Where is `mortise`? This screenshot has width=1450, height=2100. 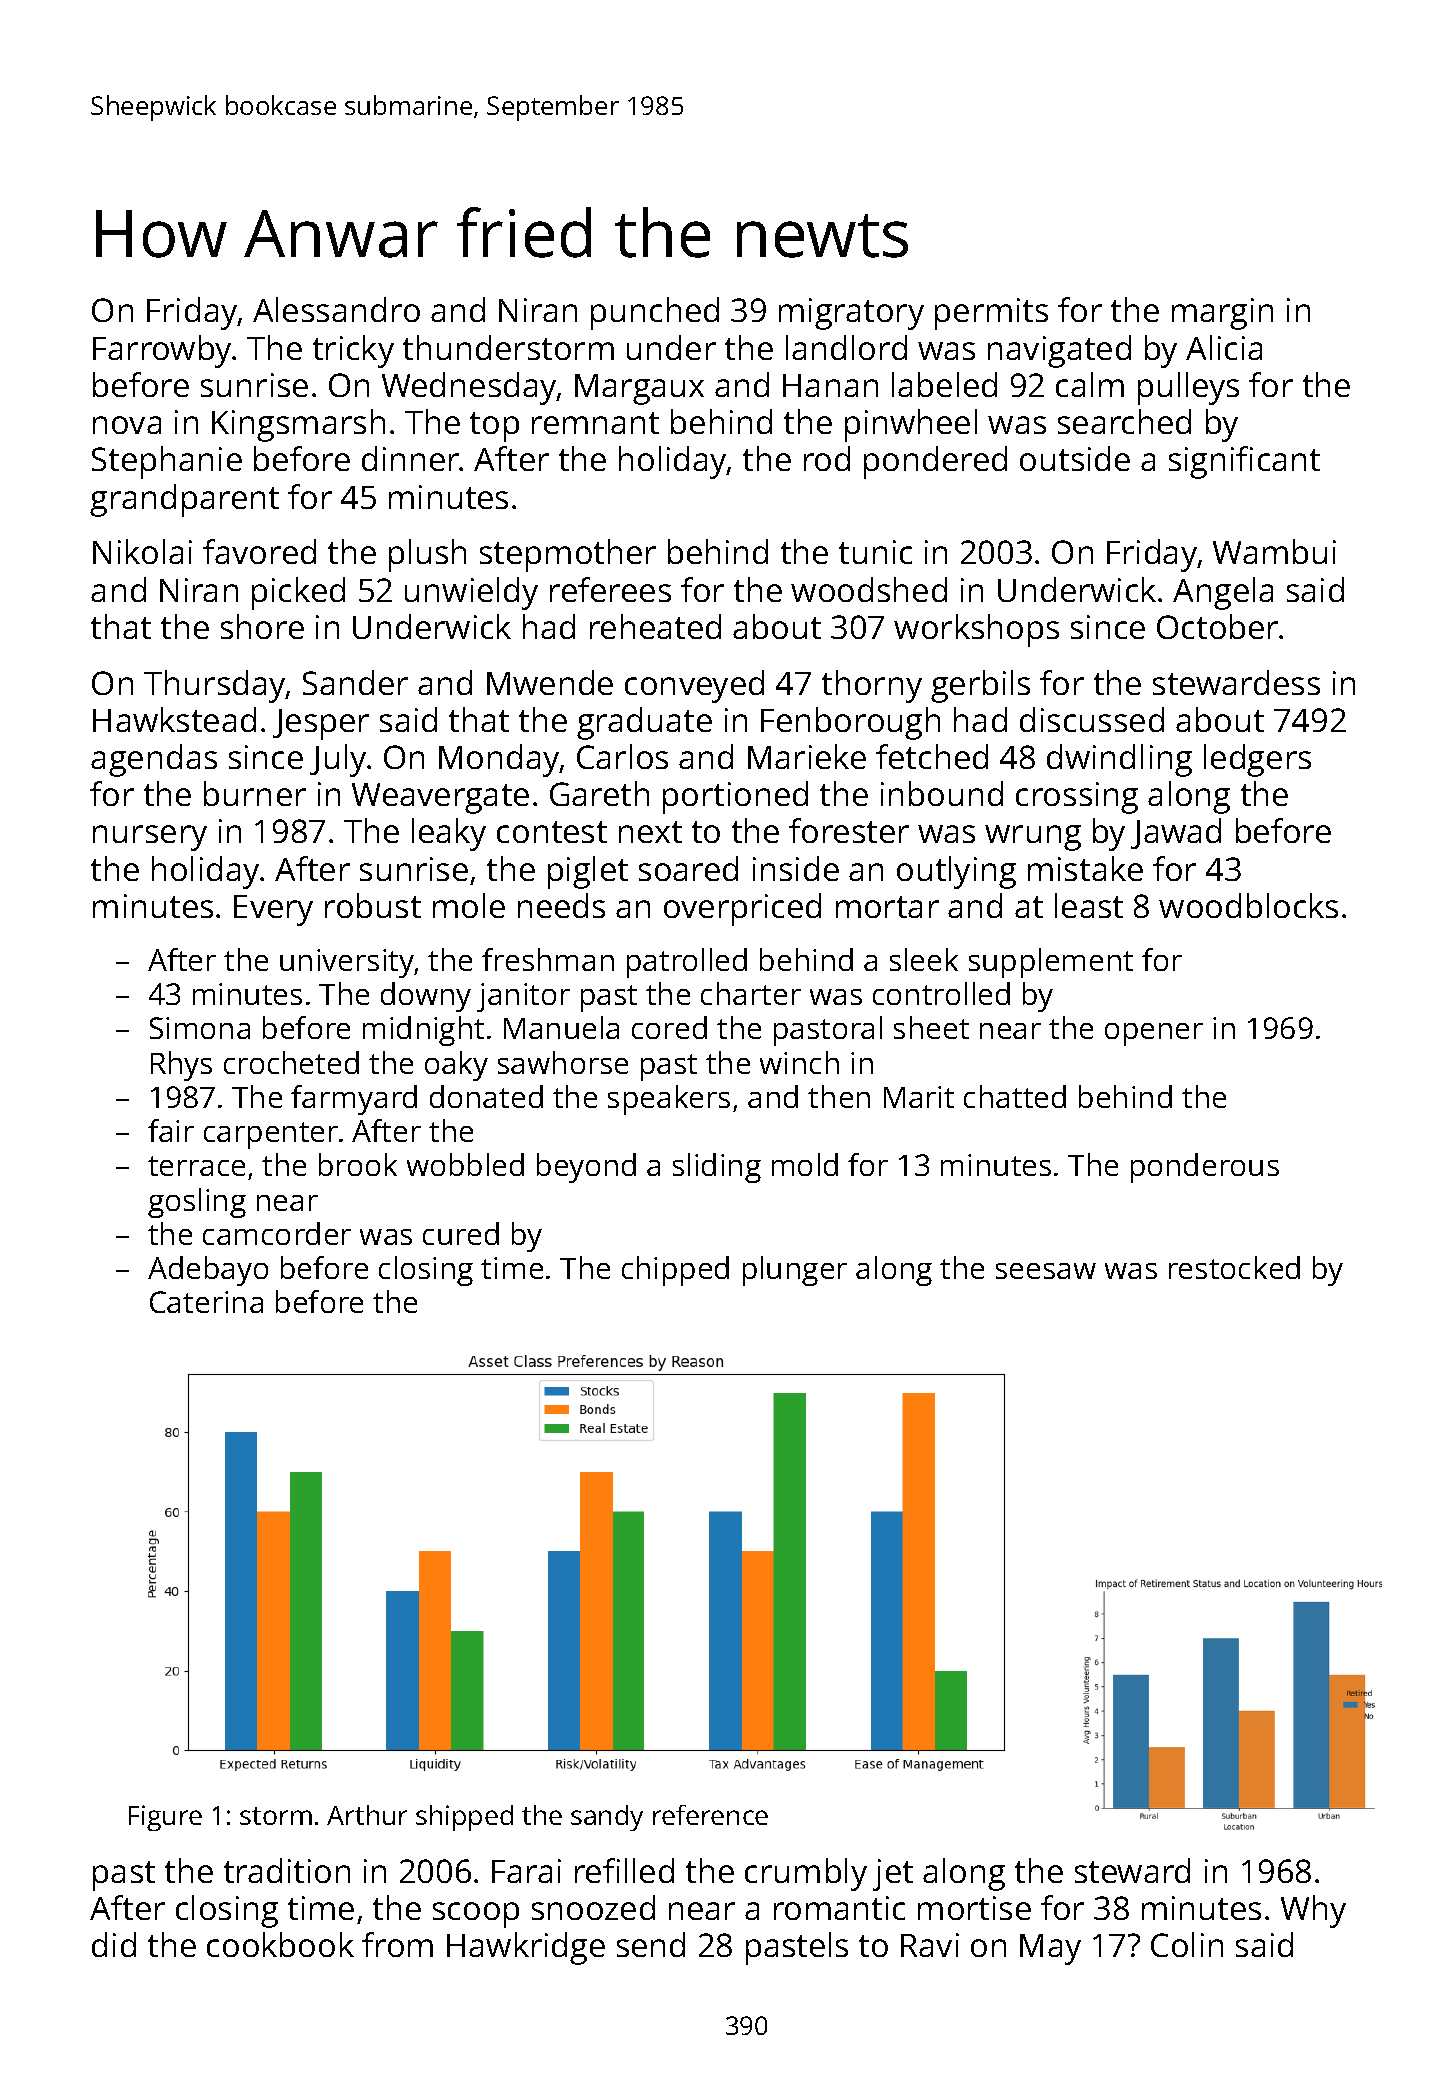 mortise is located at coordinates (974, 1908).
